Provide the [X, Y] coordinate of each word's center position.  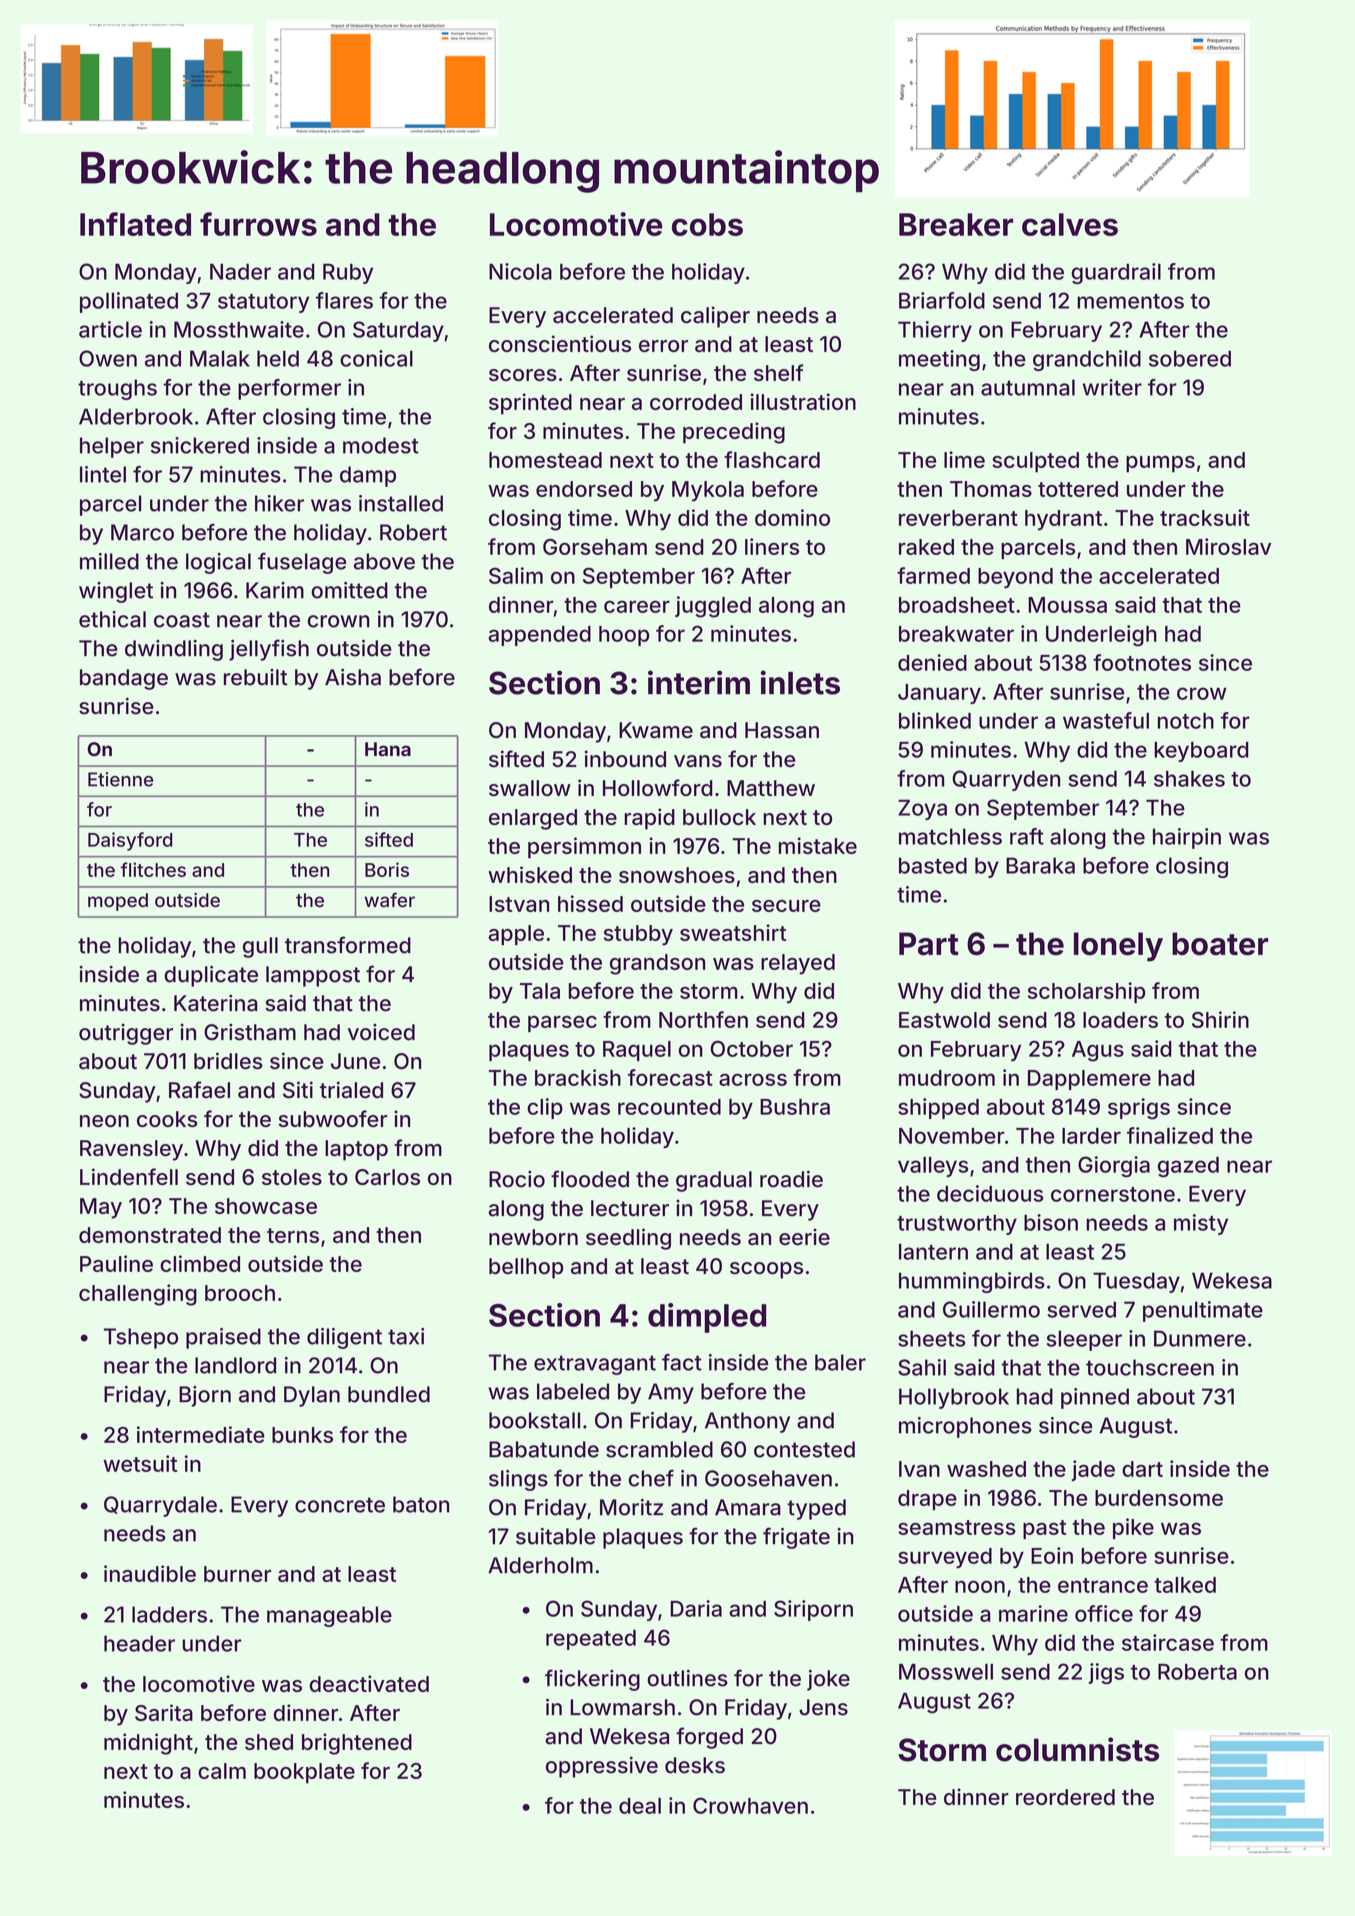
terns [293, 1235]
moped [118, 902]
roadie [791, 1179]
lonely [1118, 947]
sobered [1190, 358]
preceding [734, 433]
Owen [108, 358]
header [139, 1643]
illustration [803, 401]
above [384, 561]
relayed [798, 964]
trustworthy [957, 1224]
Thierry [935, 331]
